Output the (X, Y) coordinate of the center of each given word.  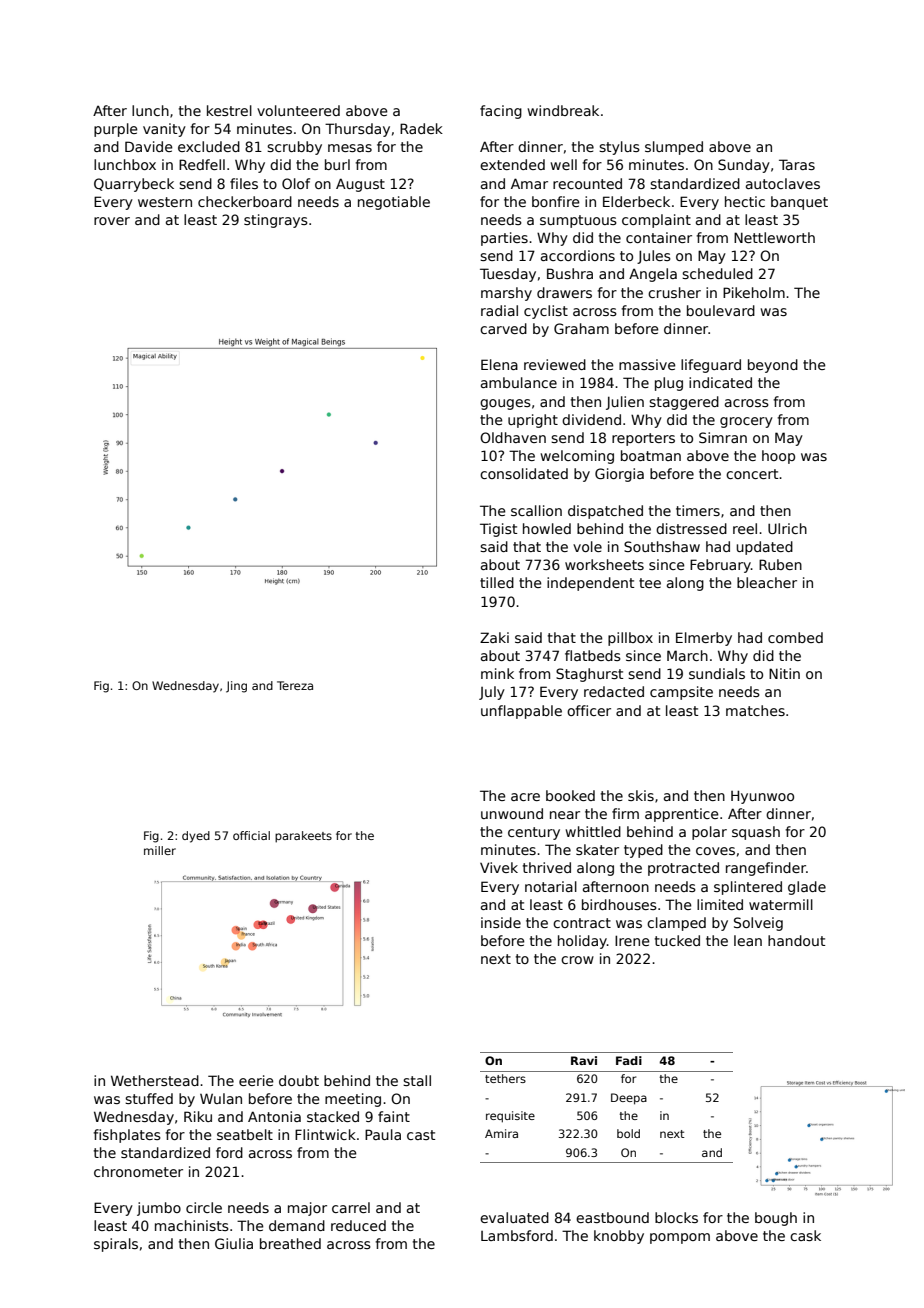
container (659, 237)
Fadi (629, 1060)
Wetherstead (155, 1080)
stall (417, 1080)
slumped (674, 148)
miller (160, 850)
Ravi (584, 1060)
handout (796, 940)
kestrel (229, 110)
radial (499, 310)
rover (112, 221)
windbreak (563, 110)
